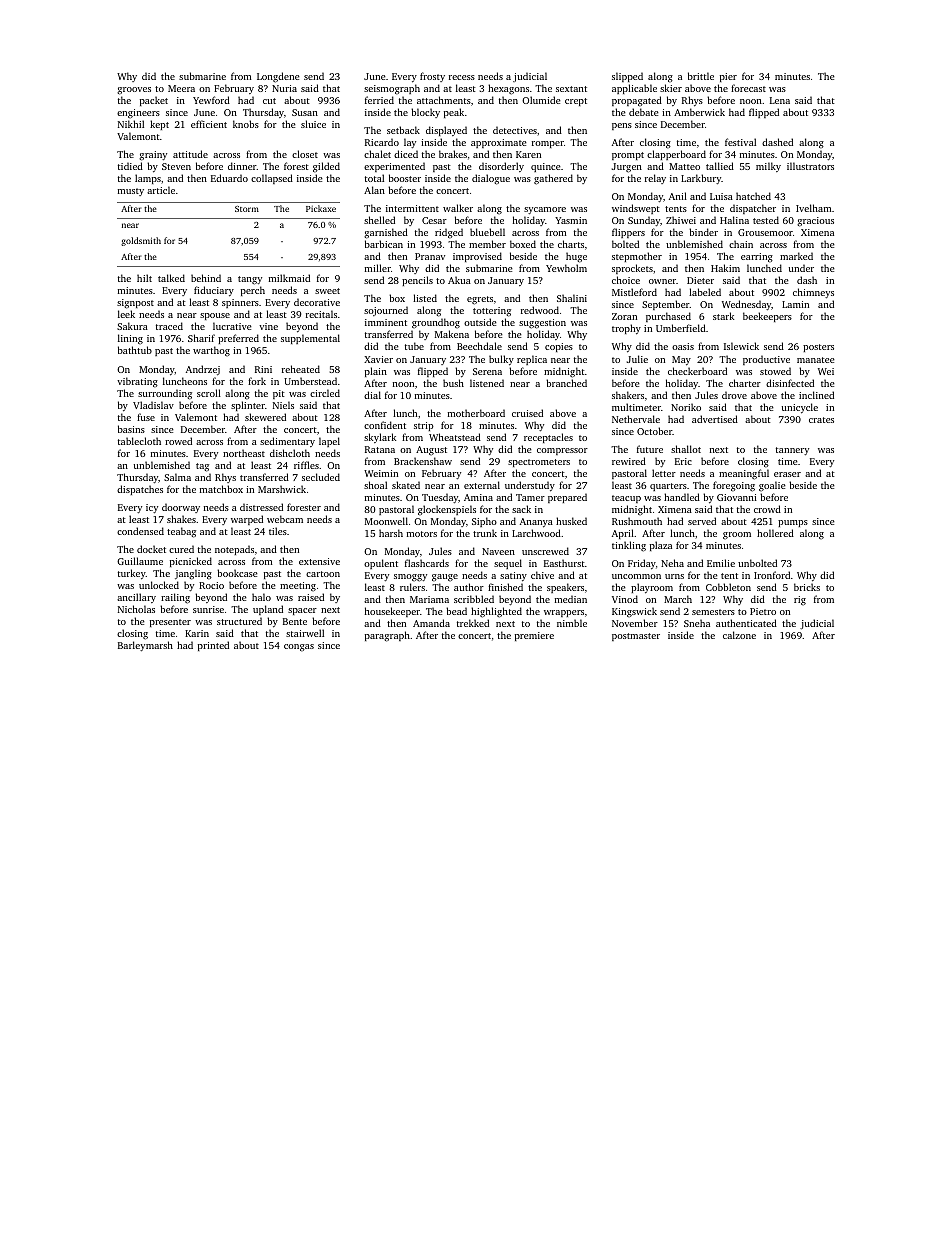  What do you see at coordinates (134, 91) in the screenshot?
I see `grooves` at bounding box center [134, 91].
